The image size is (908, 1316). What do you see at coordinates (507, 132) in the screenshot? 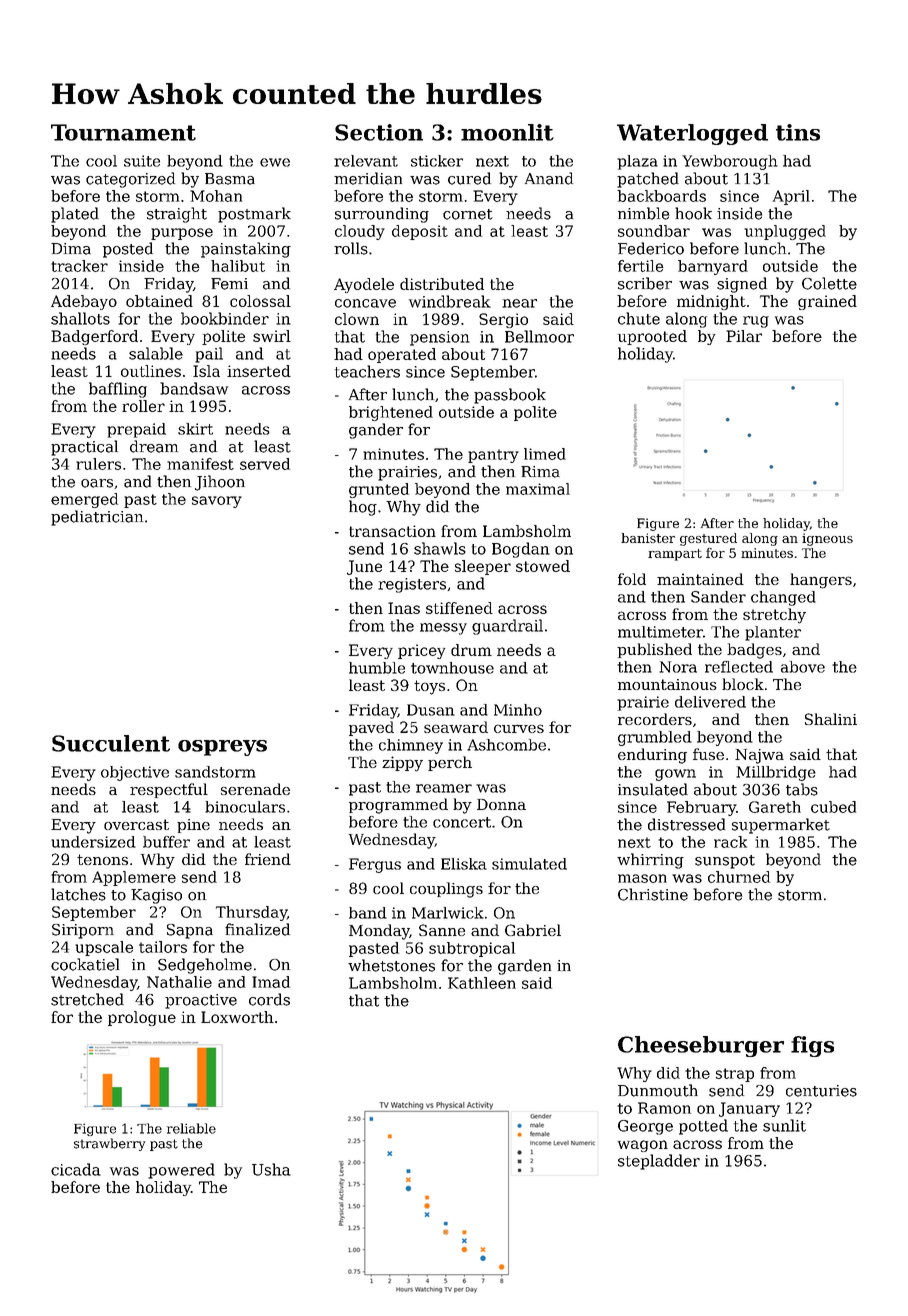
I see `moonlit` at bounding box center [507, 132].
